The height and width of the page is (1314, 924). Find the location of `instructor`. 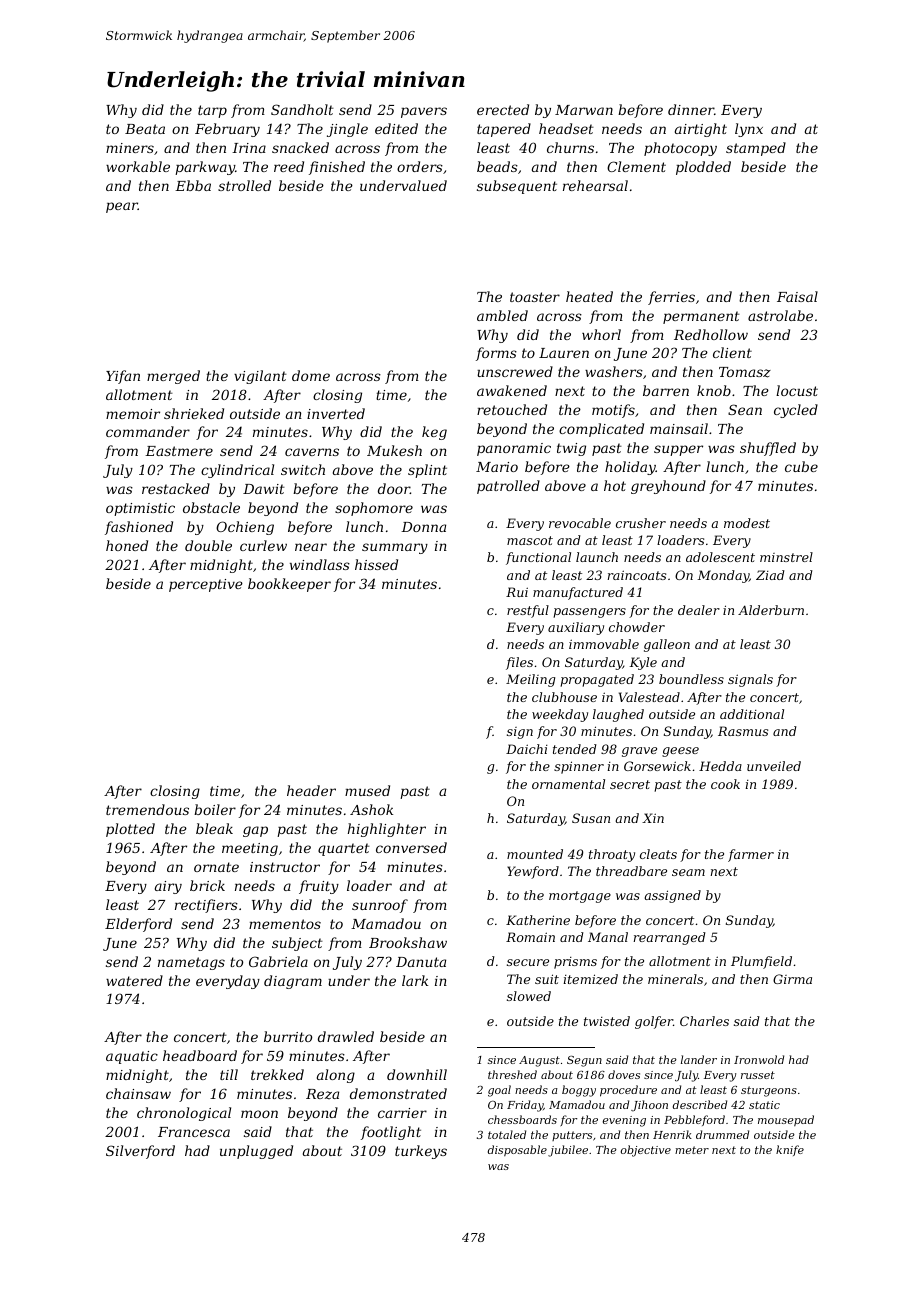

instructor is located at coordinates (285, 867).
